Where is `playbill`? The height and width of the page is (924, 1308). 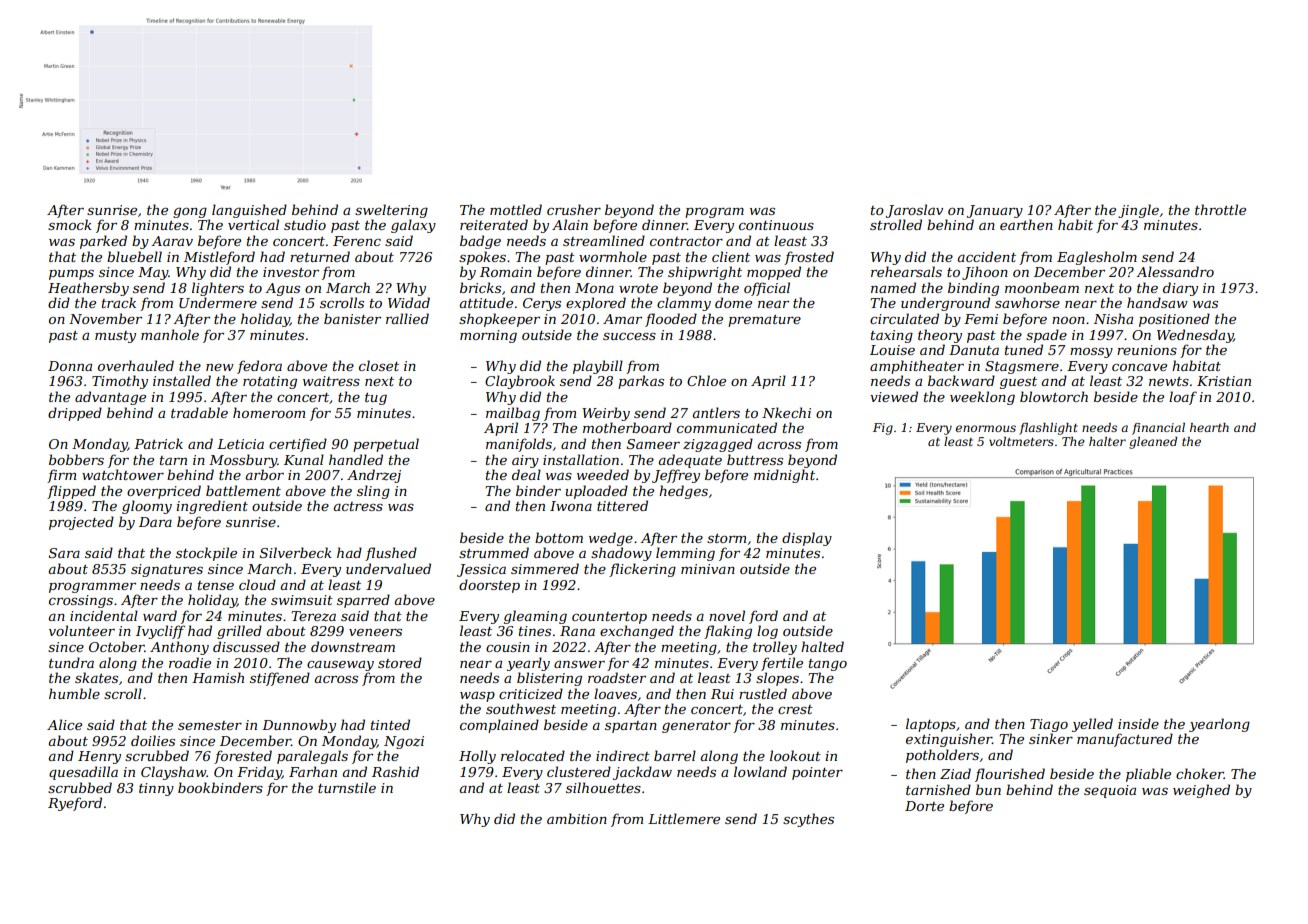
playbill is located at coordinates (598, 367).
